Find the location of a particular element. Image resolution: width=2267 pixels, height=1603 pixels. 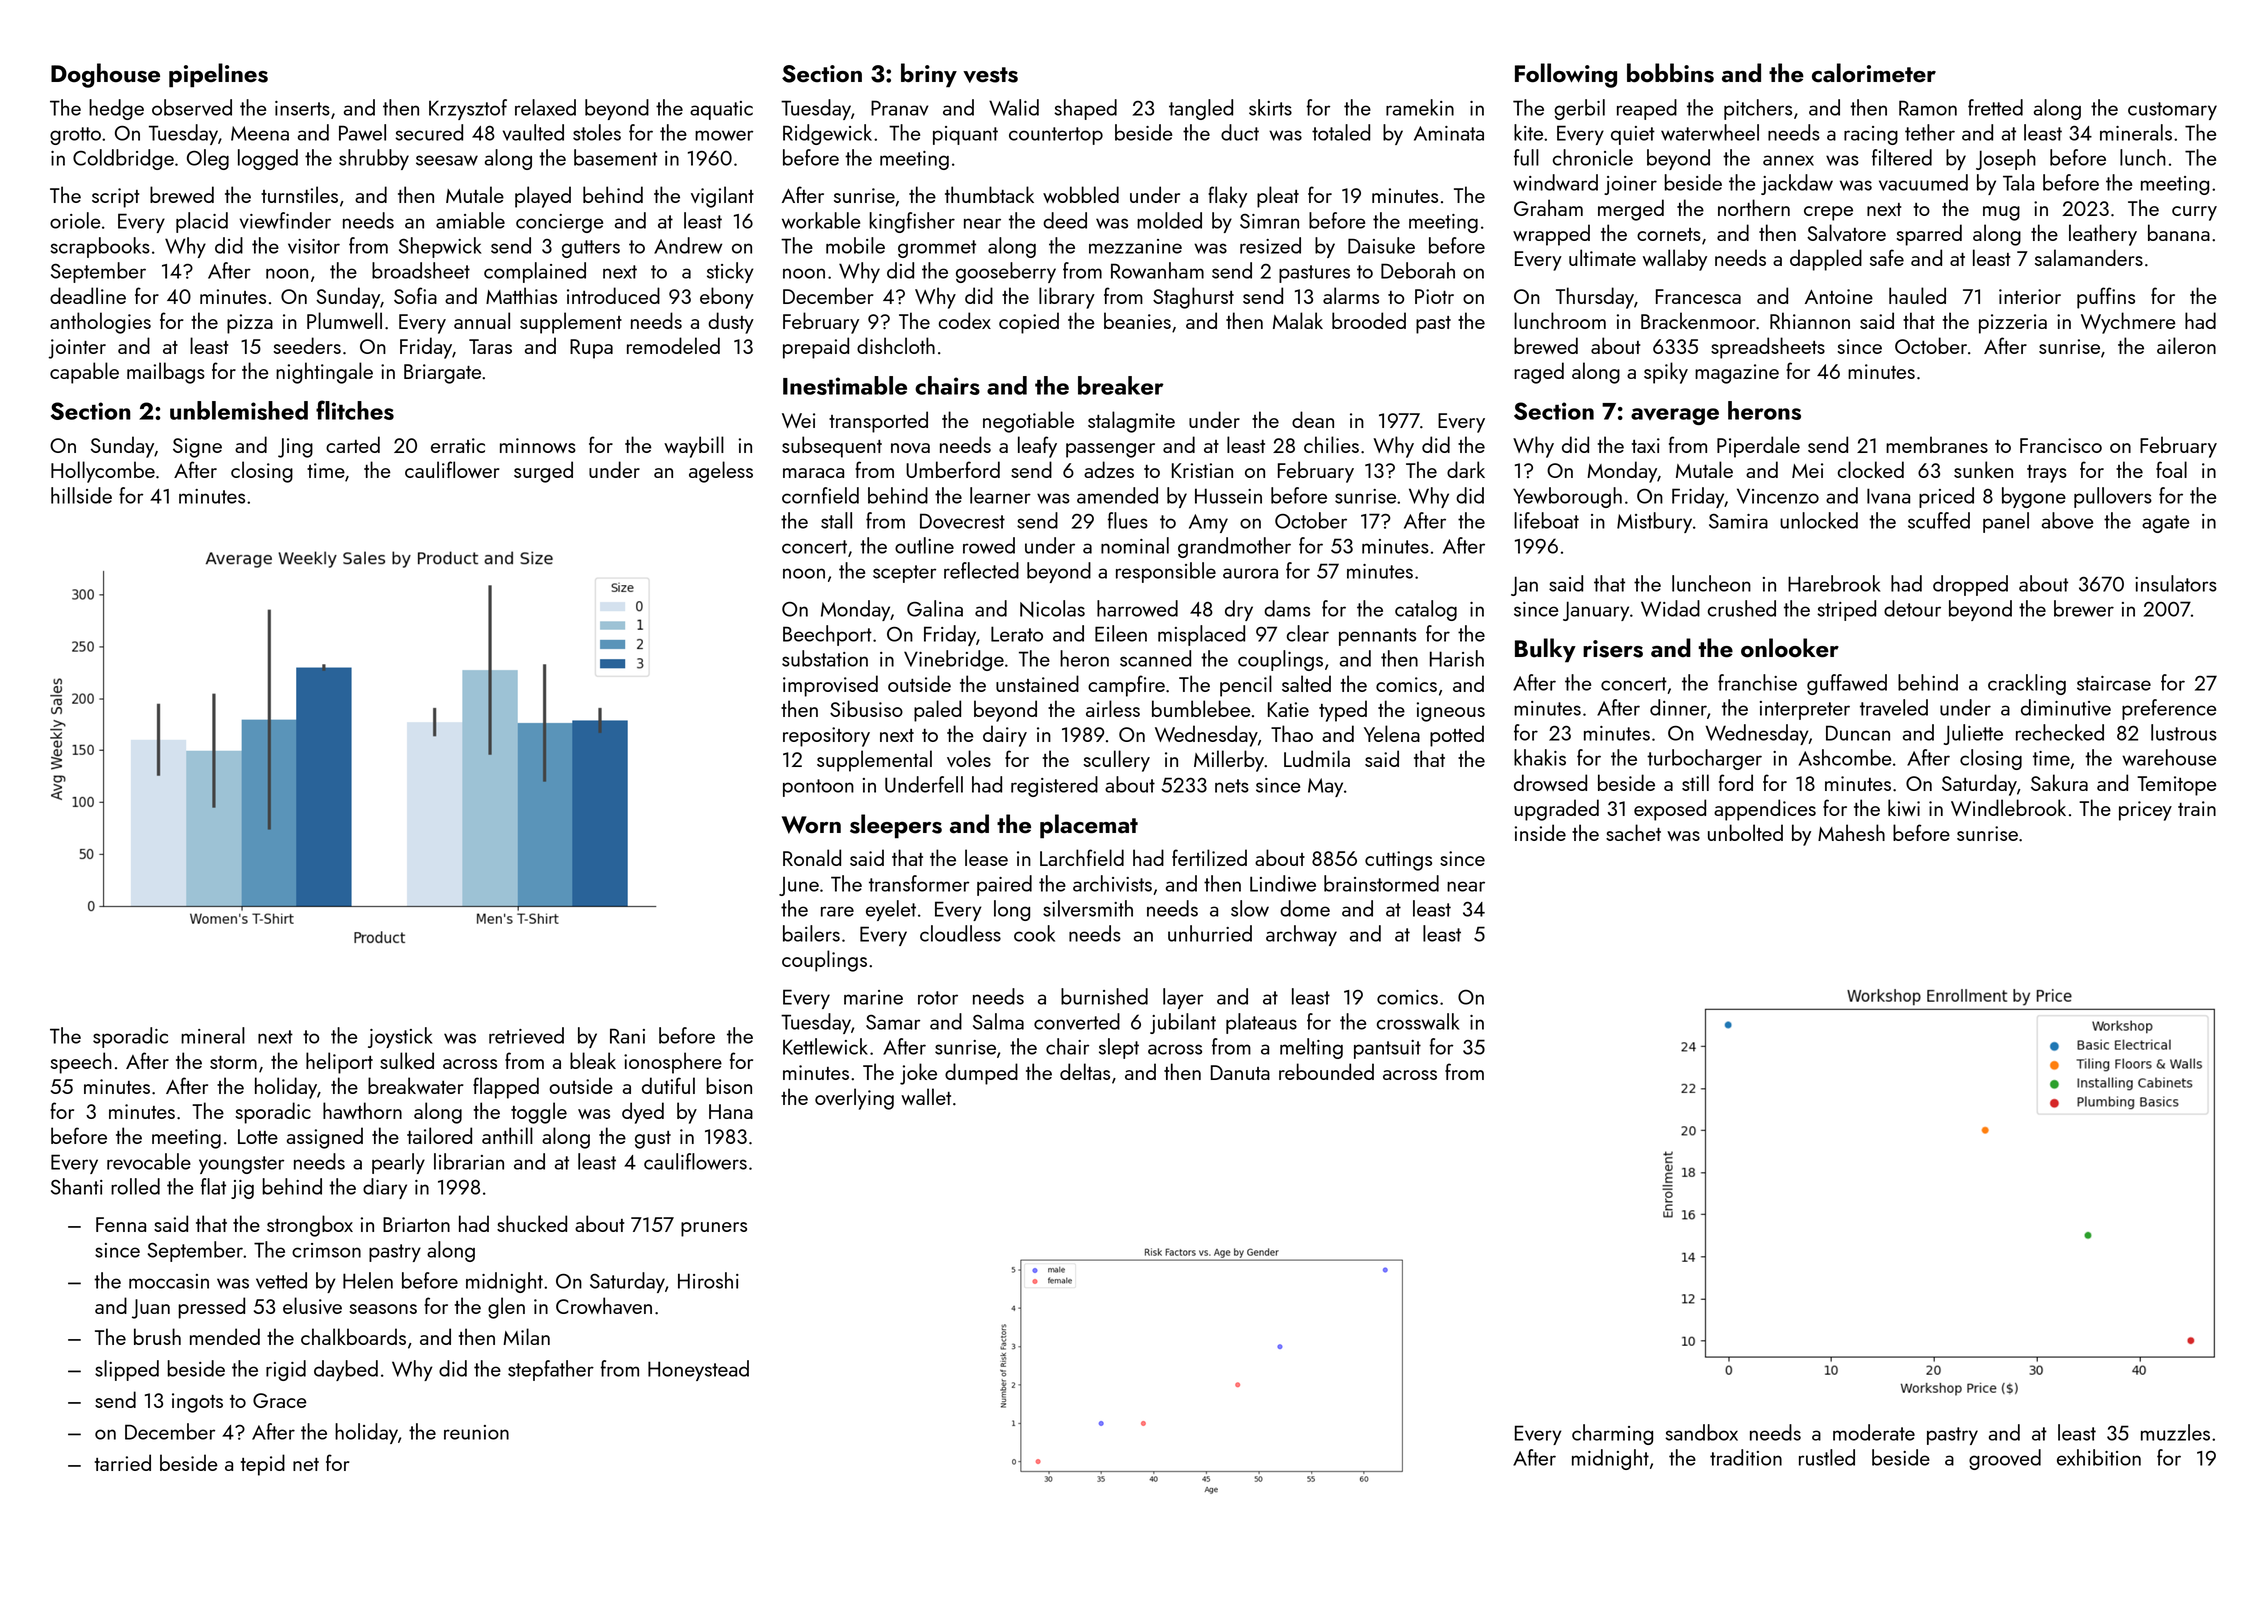

tarried is located at coordinates (123, 1462).
